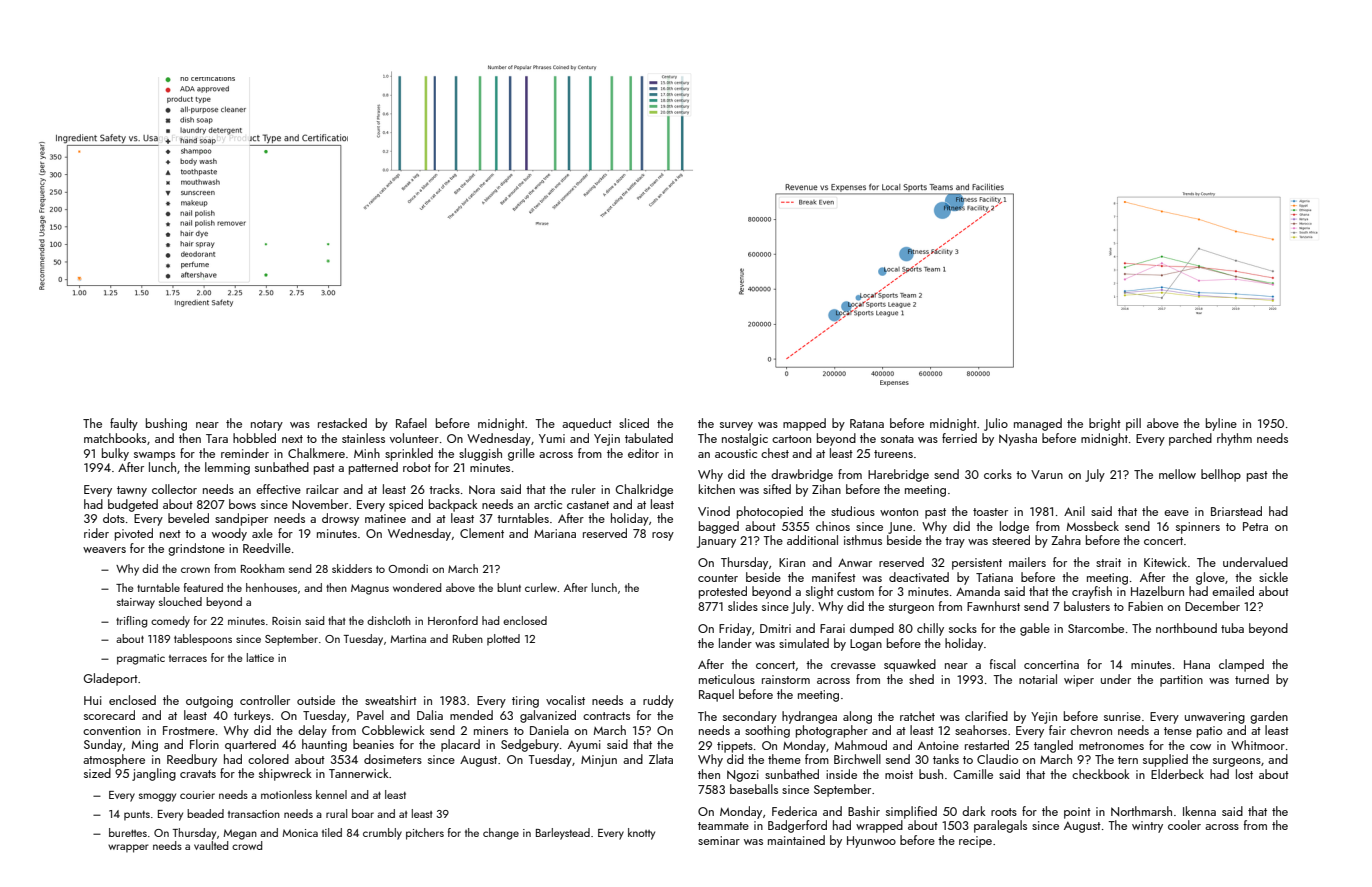 The image size is (1372, 887). What do you see at coordinates (267, 425) in the screenshot?
I see `notary` at bounding box center [267, 425].
